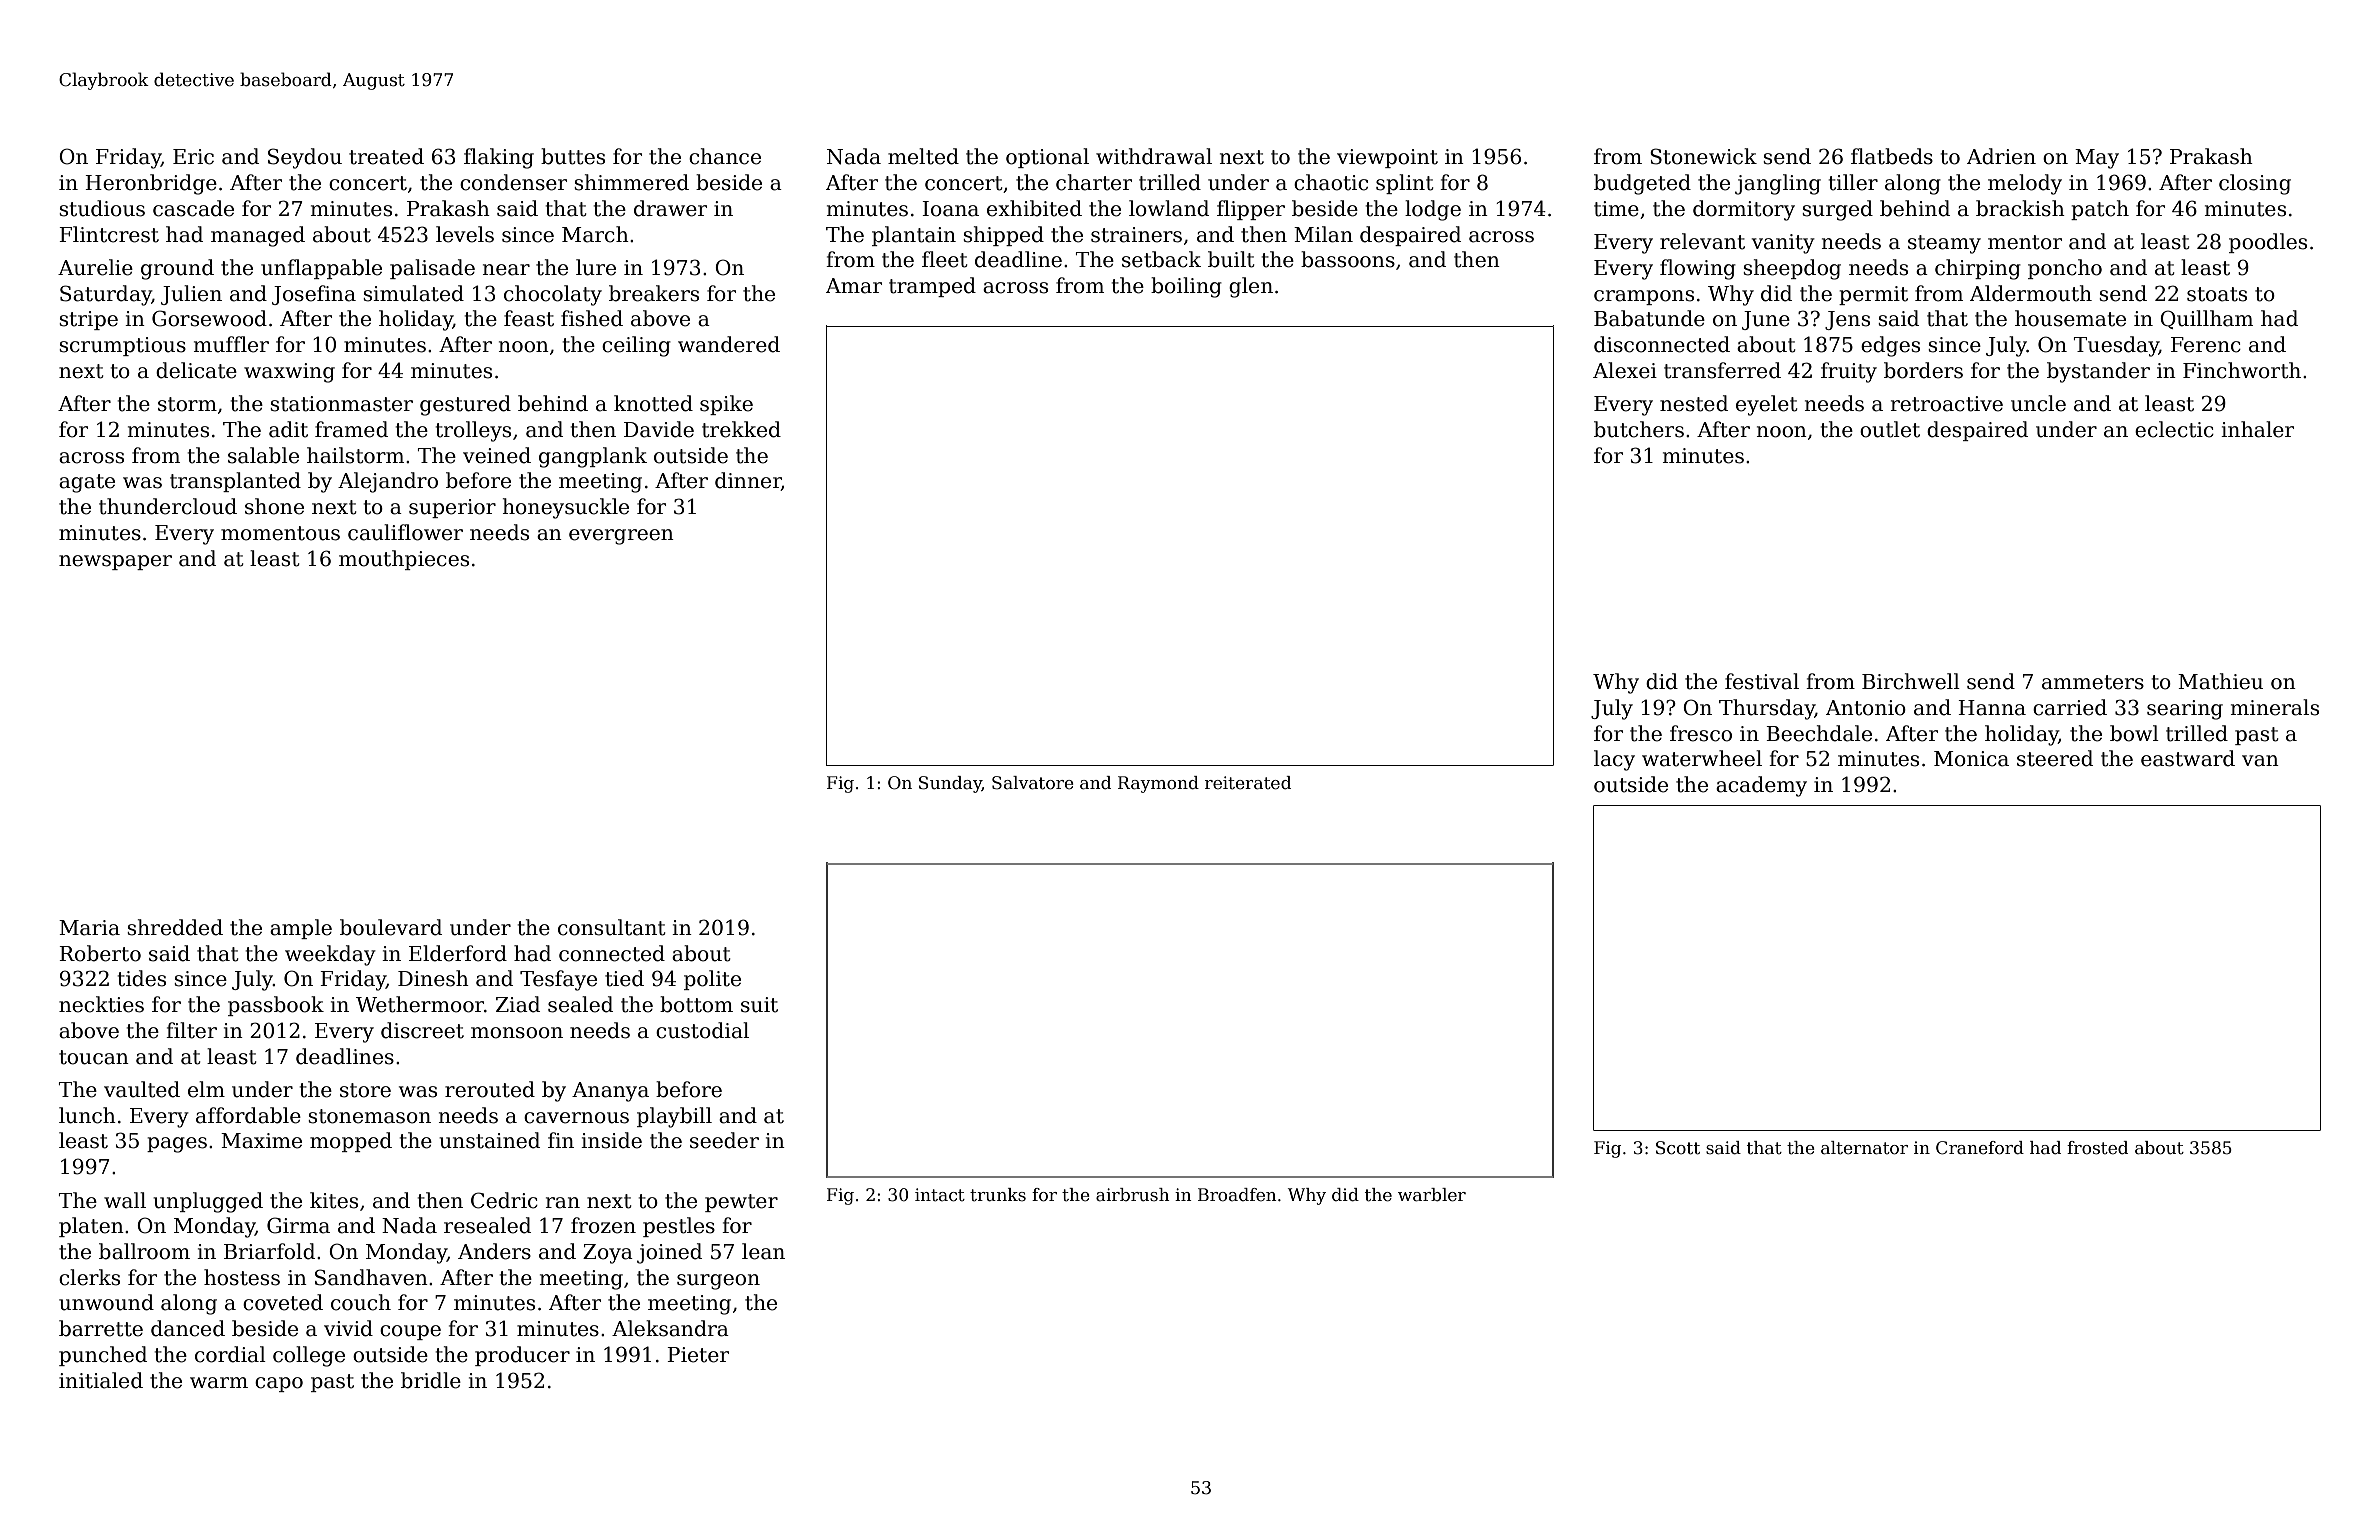 This document has width=2380, height=1540. Describe the element at coordinates (125, 1200) in the document. I see `wall` at that location.
